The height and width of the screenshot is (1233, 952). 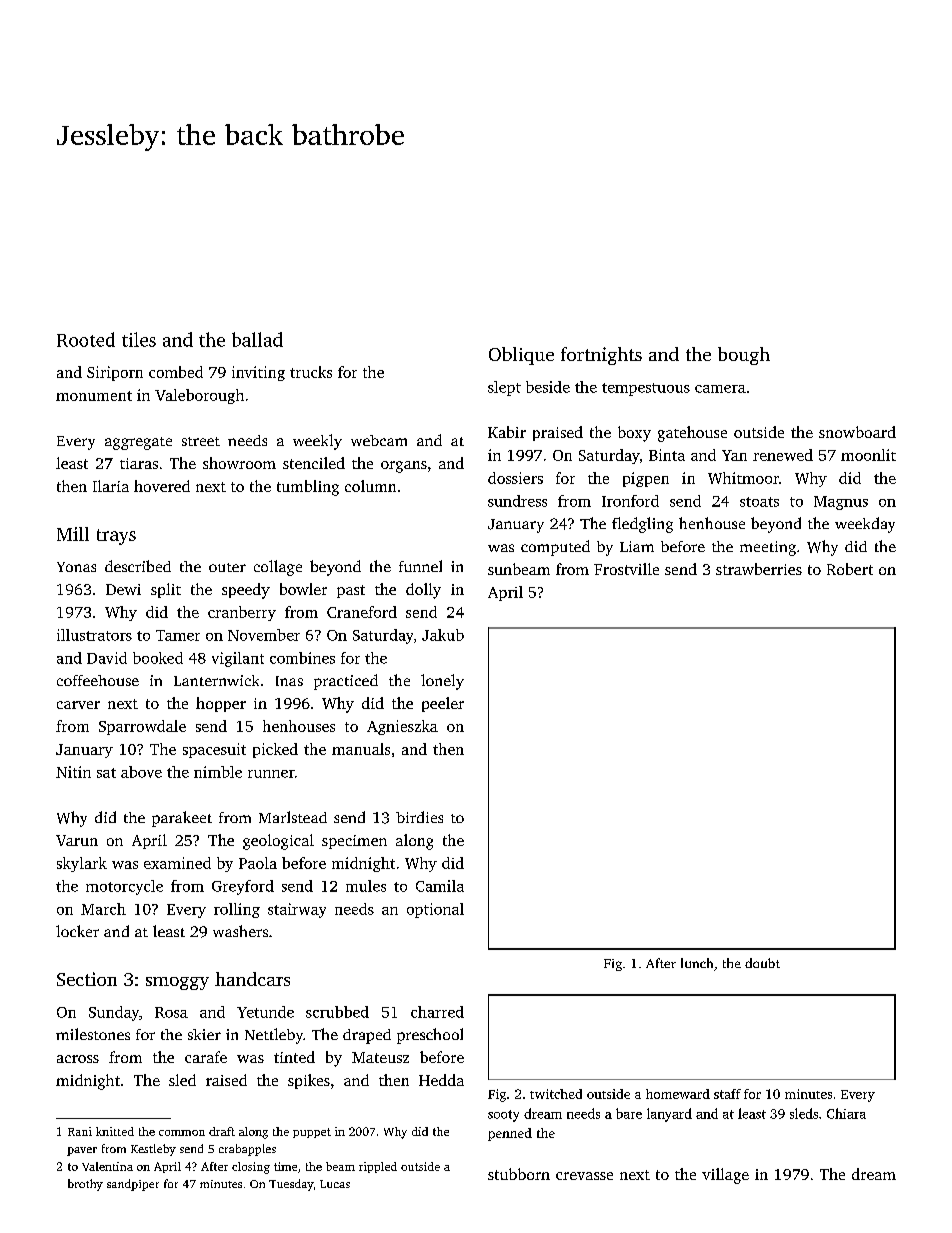 I want to click on Oblique, so click(x=521, y=356).
